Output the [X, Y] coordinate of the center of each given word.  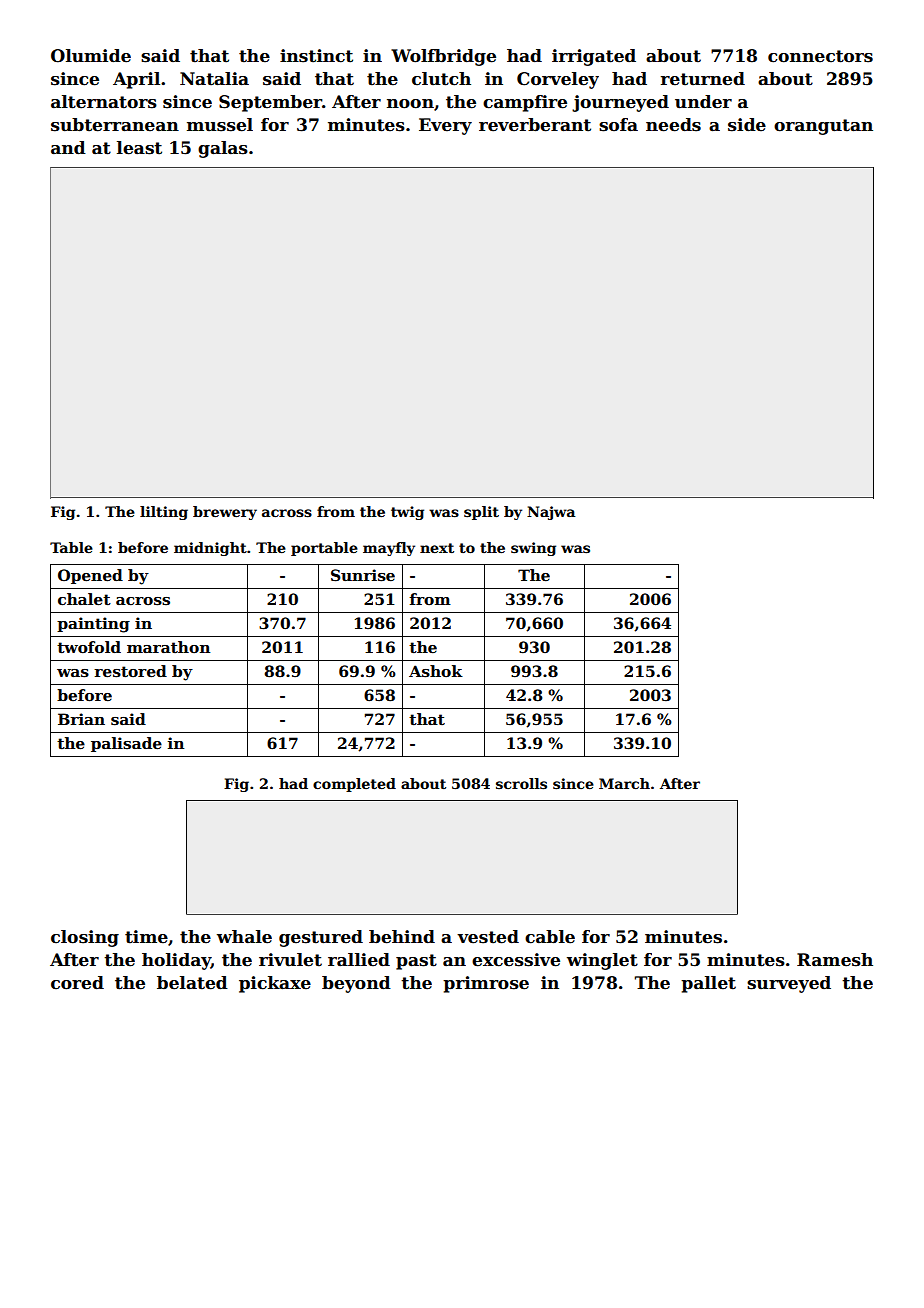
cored [77, 983]
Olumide [91, 56]
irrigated [594, 57]
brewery [225, 513]
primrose [486, 984]
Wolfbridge [443, 57]
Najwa [551, 513]
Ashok [436, 671]
